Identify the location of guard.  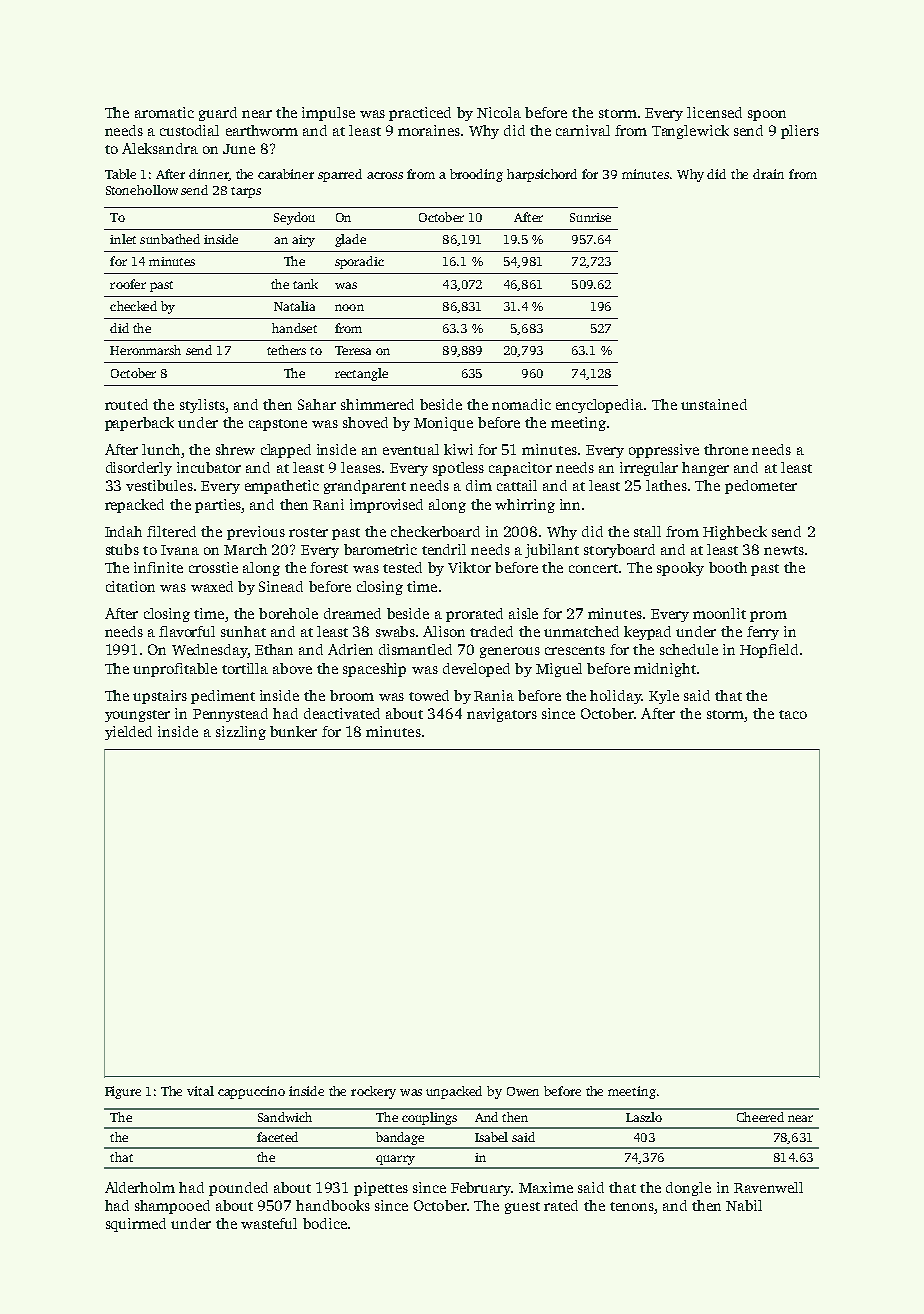
(218, 114).
